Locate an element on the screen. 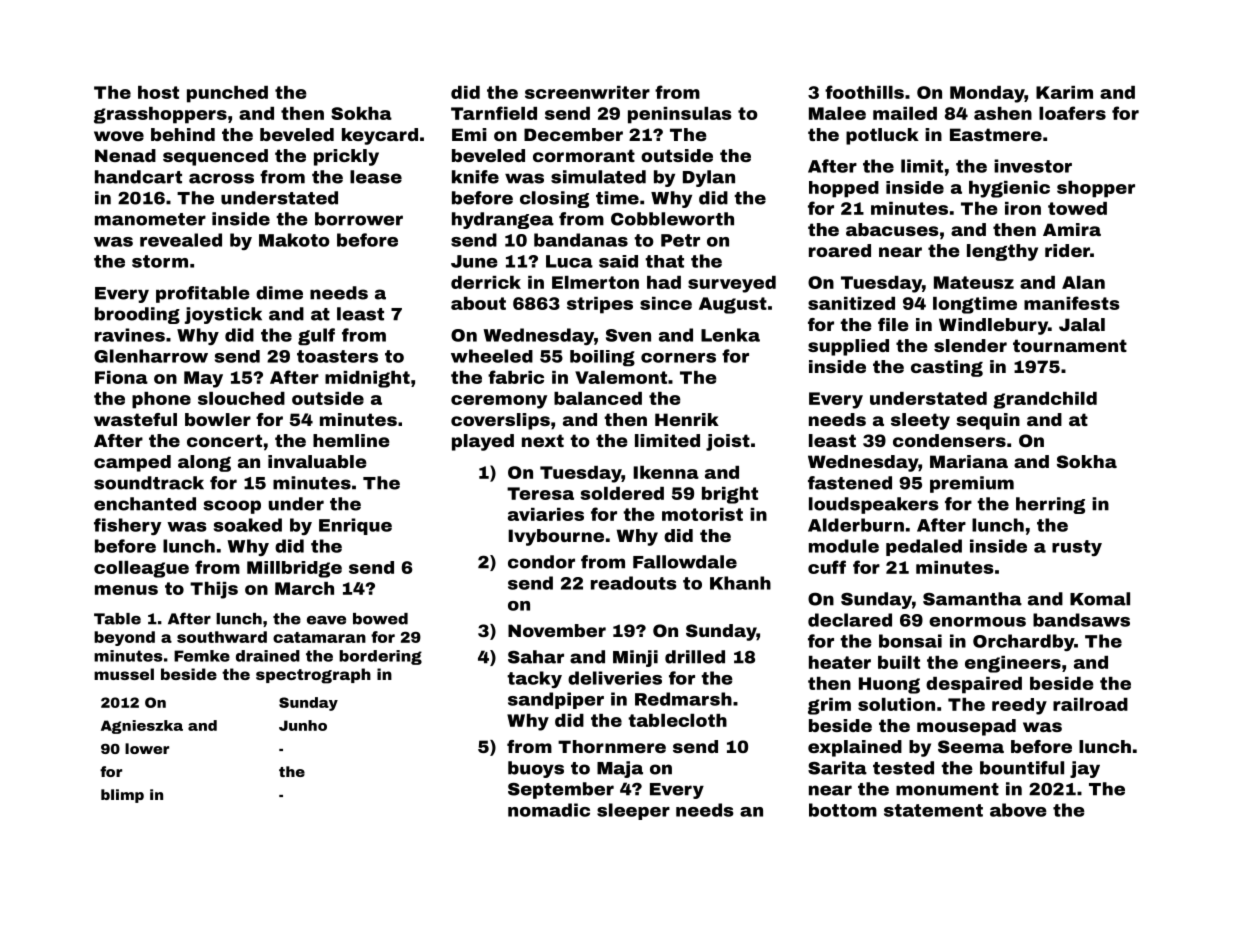 This screenshot has width=1233, height=952. Fallowdale is located at coordinates (685, 562).
